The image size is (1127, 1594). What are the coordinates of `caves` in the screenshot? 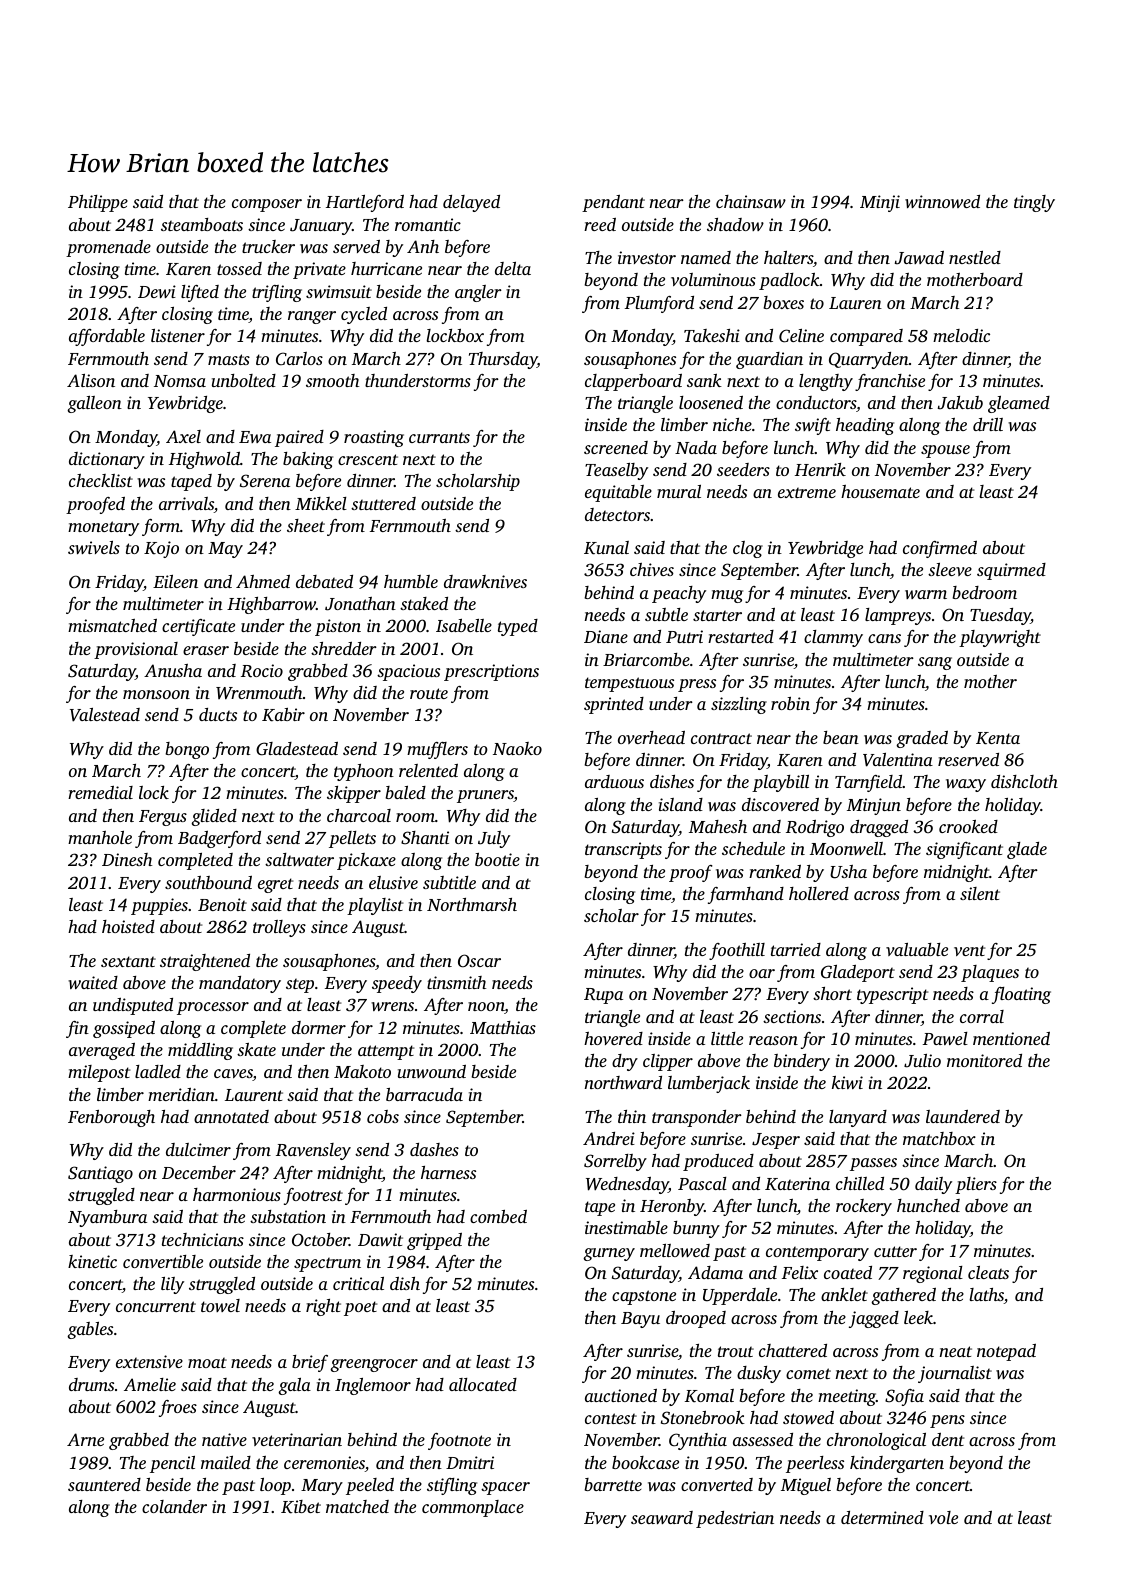 It's located at (233, 1075).
